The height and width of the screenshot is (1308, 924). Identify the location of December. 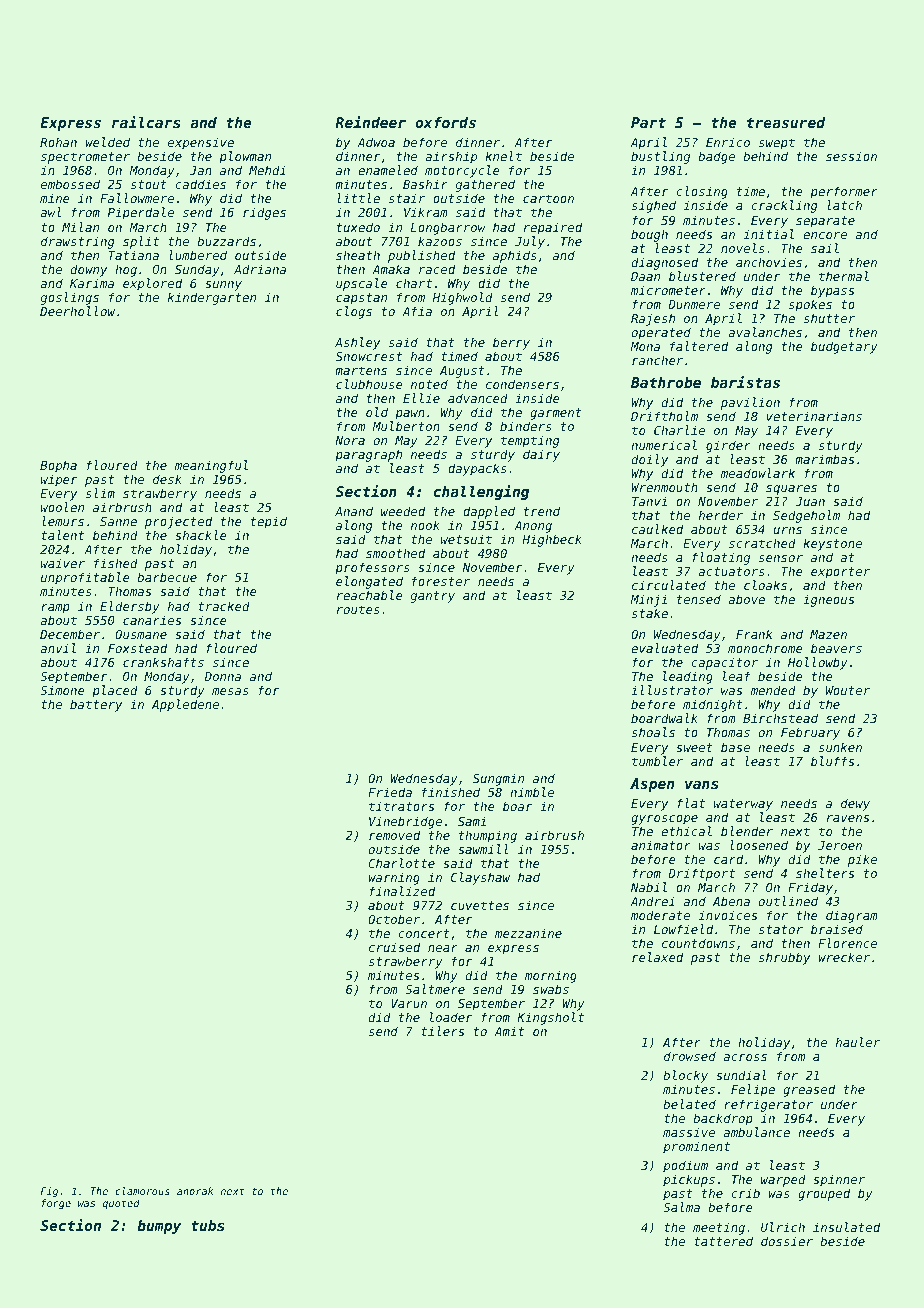
(70, 634).
